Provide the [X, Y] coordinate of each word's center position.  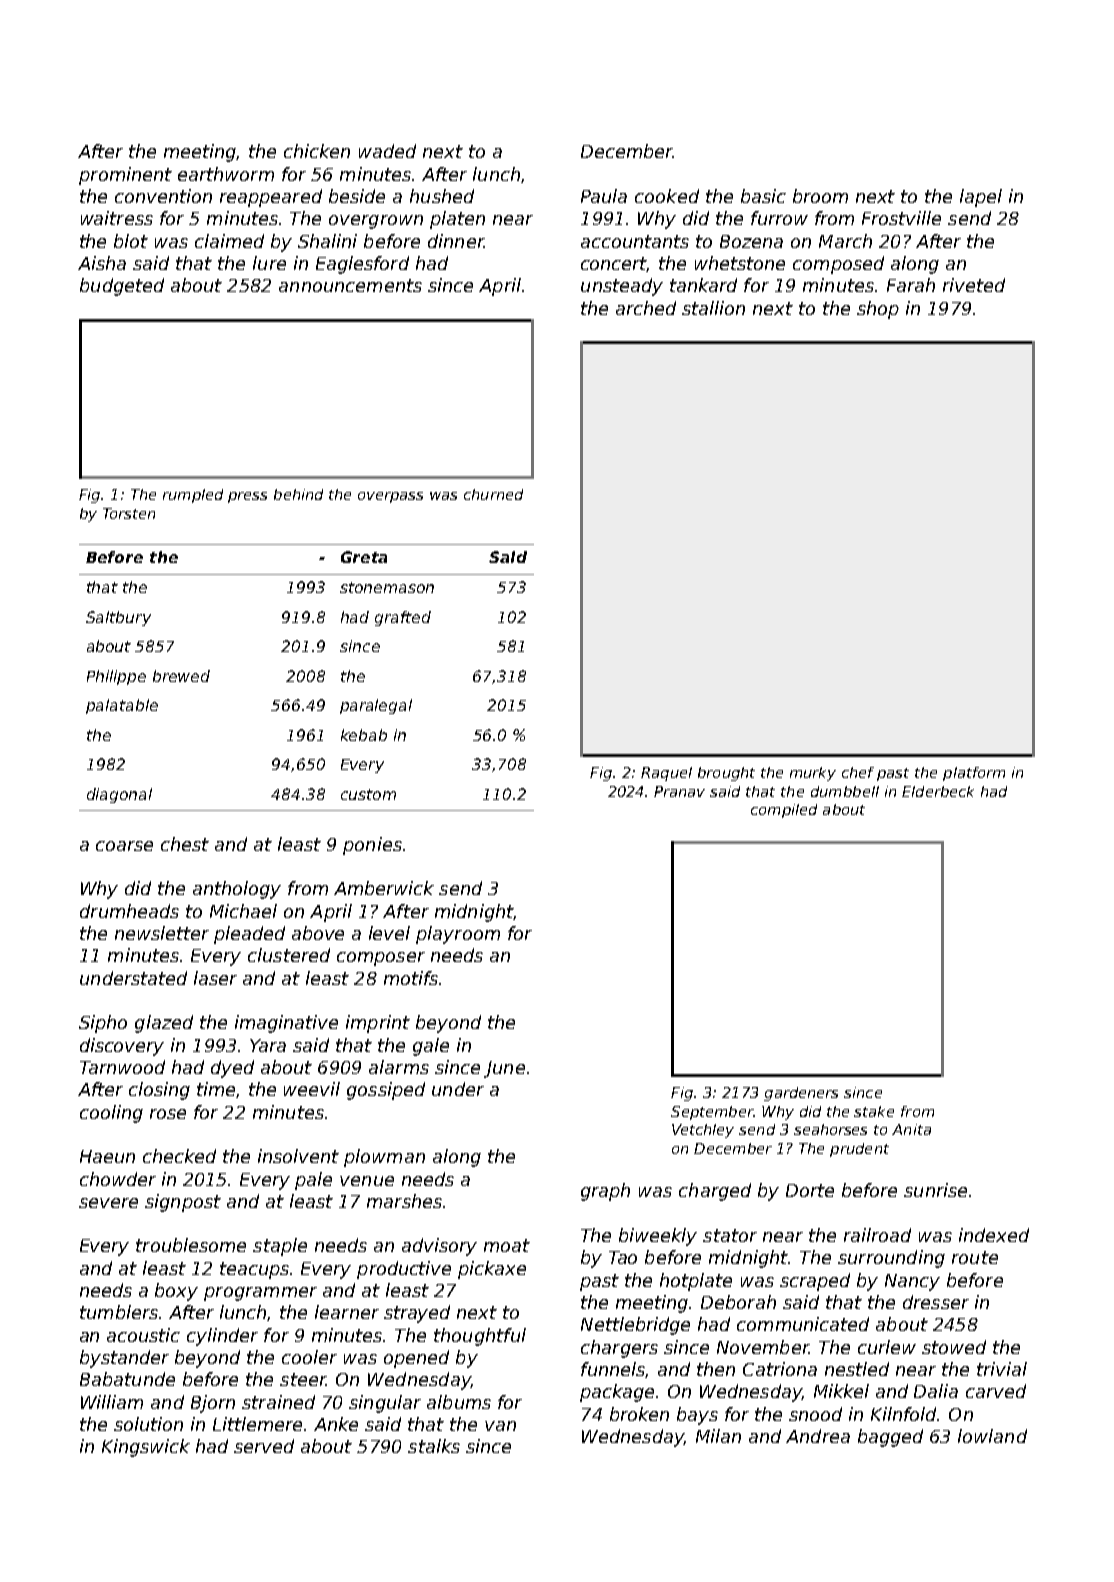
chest [185, 844]
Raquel [666, 774]
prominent [125, 176]
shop [878, 310]
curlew [887, 1347]
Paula [604, 196]
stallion [713, 308]
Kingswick [146, 1448]
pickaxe [492, 1270]
